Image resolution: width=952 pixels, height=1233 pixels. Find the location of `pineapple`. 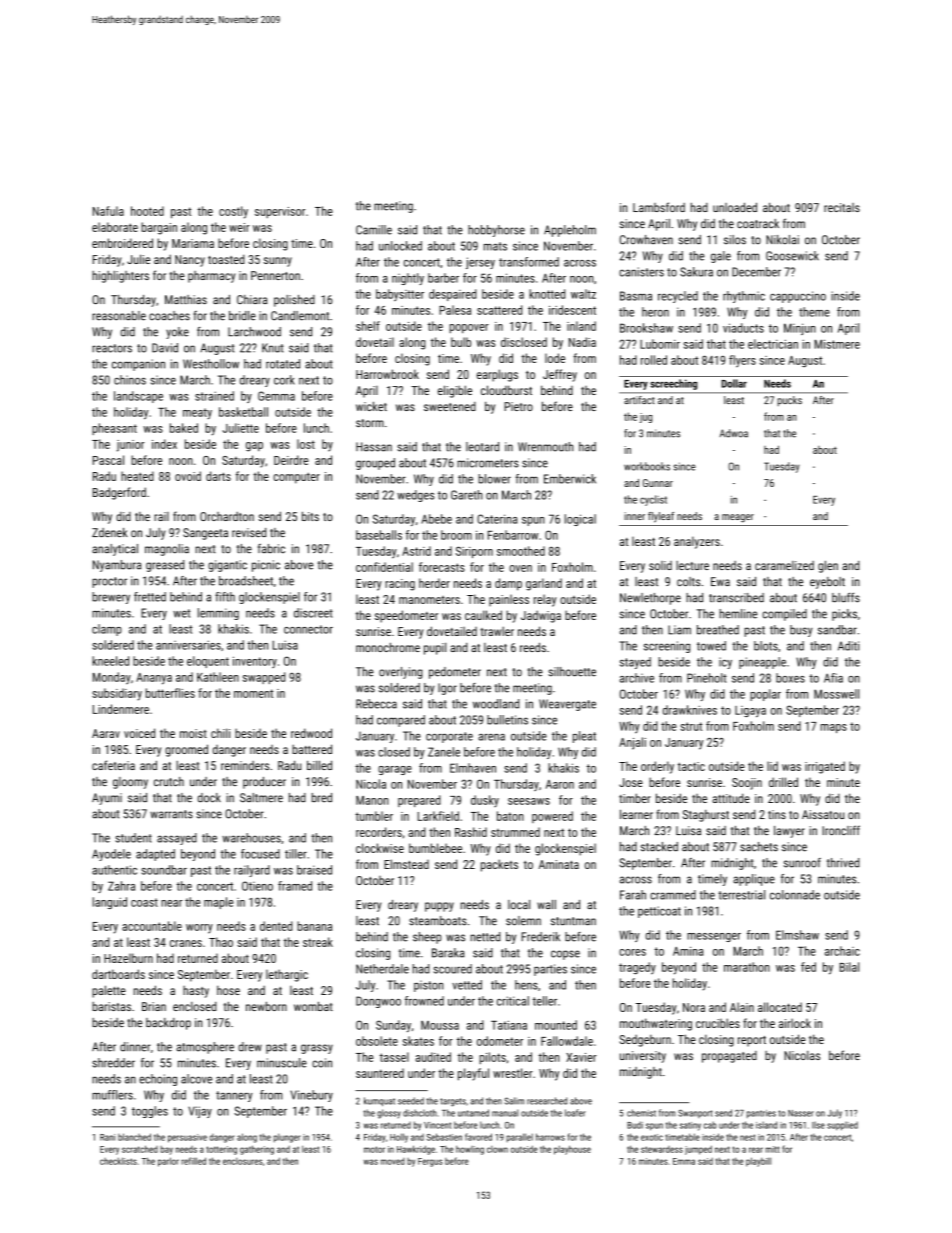

pineapple is located at coordinates (762, 663).
